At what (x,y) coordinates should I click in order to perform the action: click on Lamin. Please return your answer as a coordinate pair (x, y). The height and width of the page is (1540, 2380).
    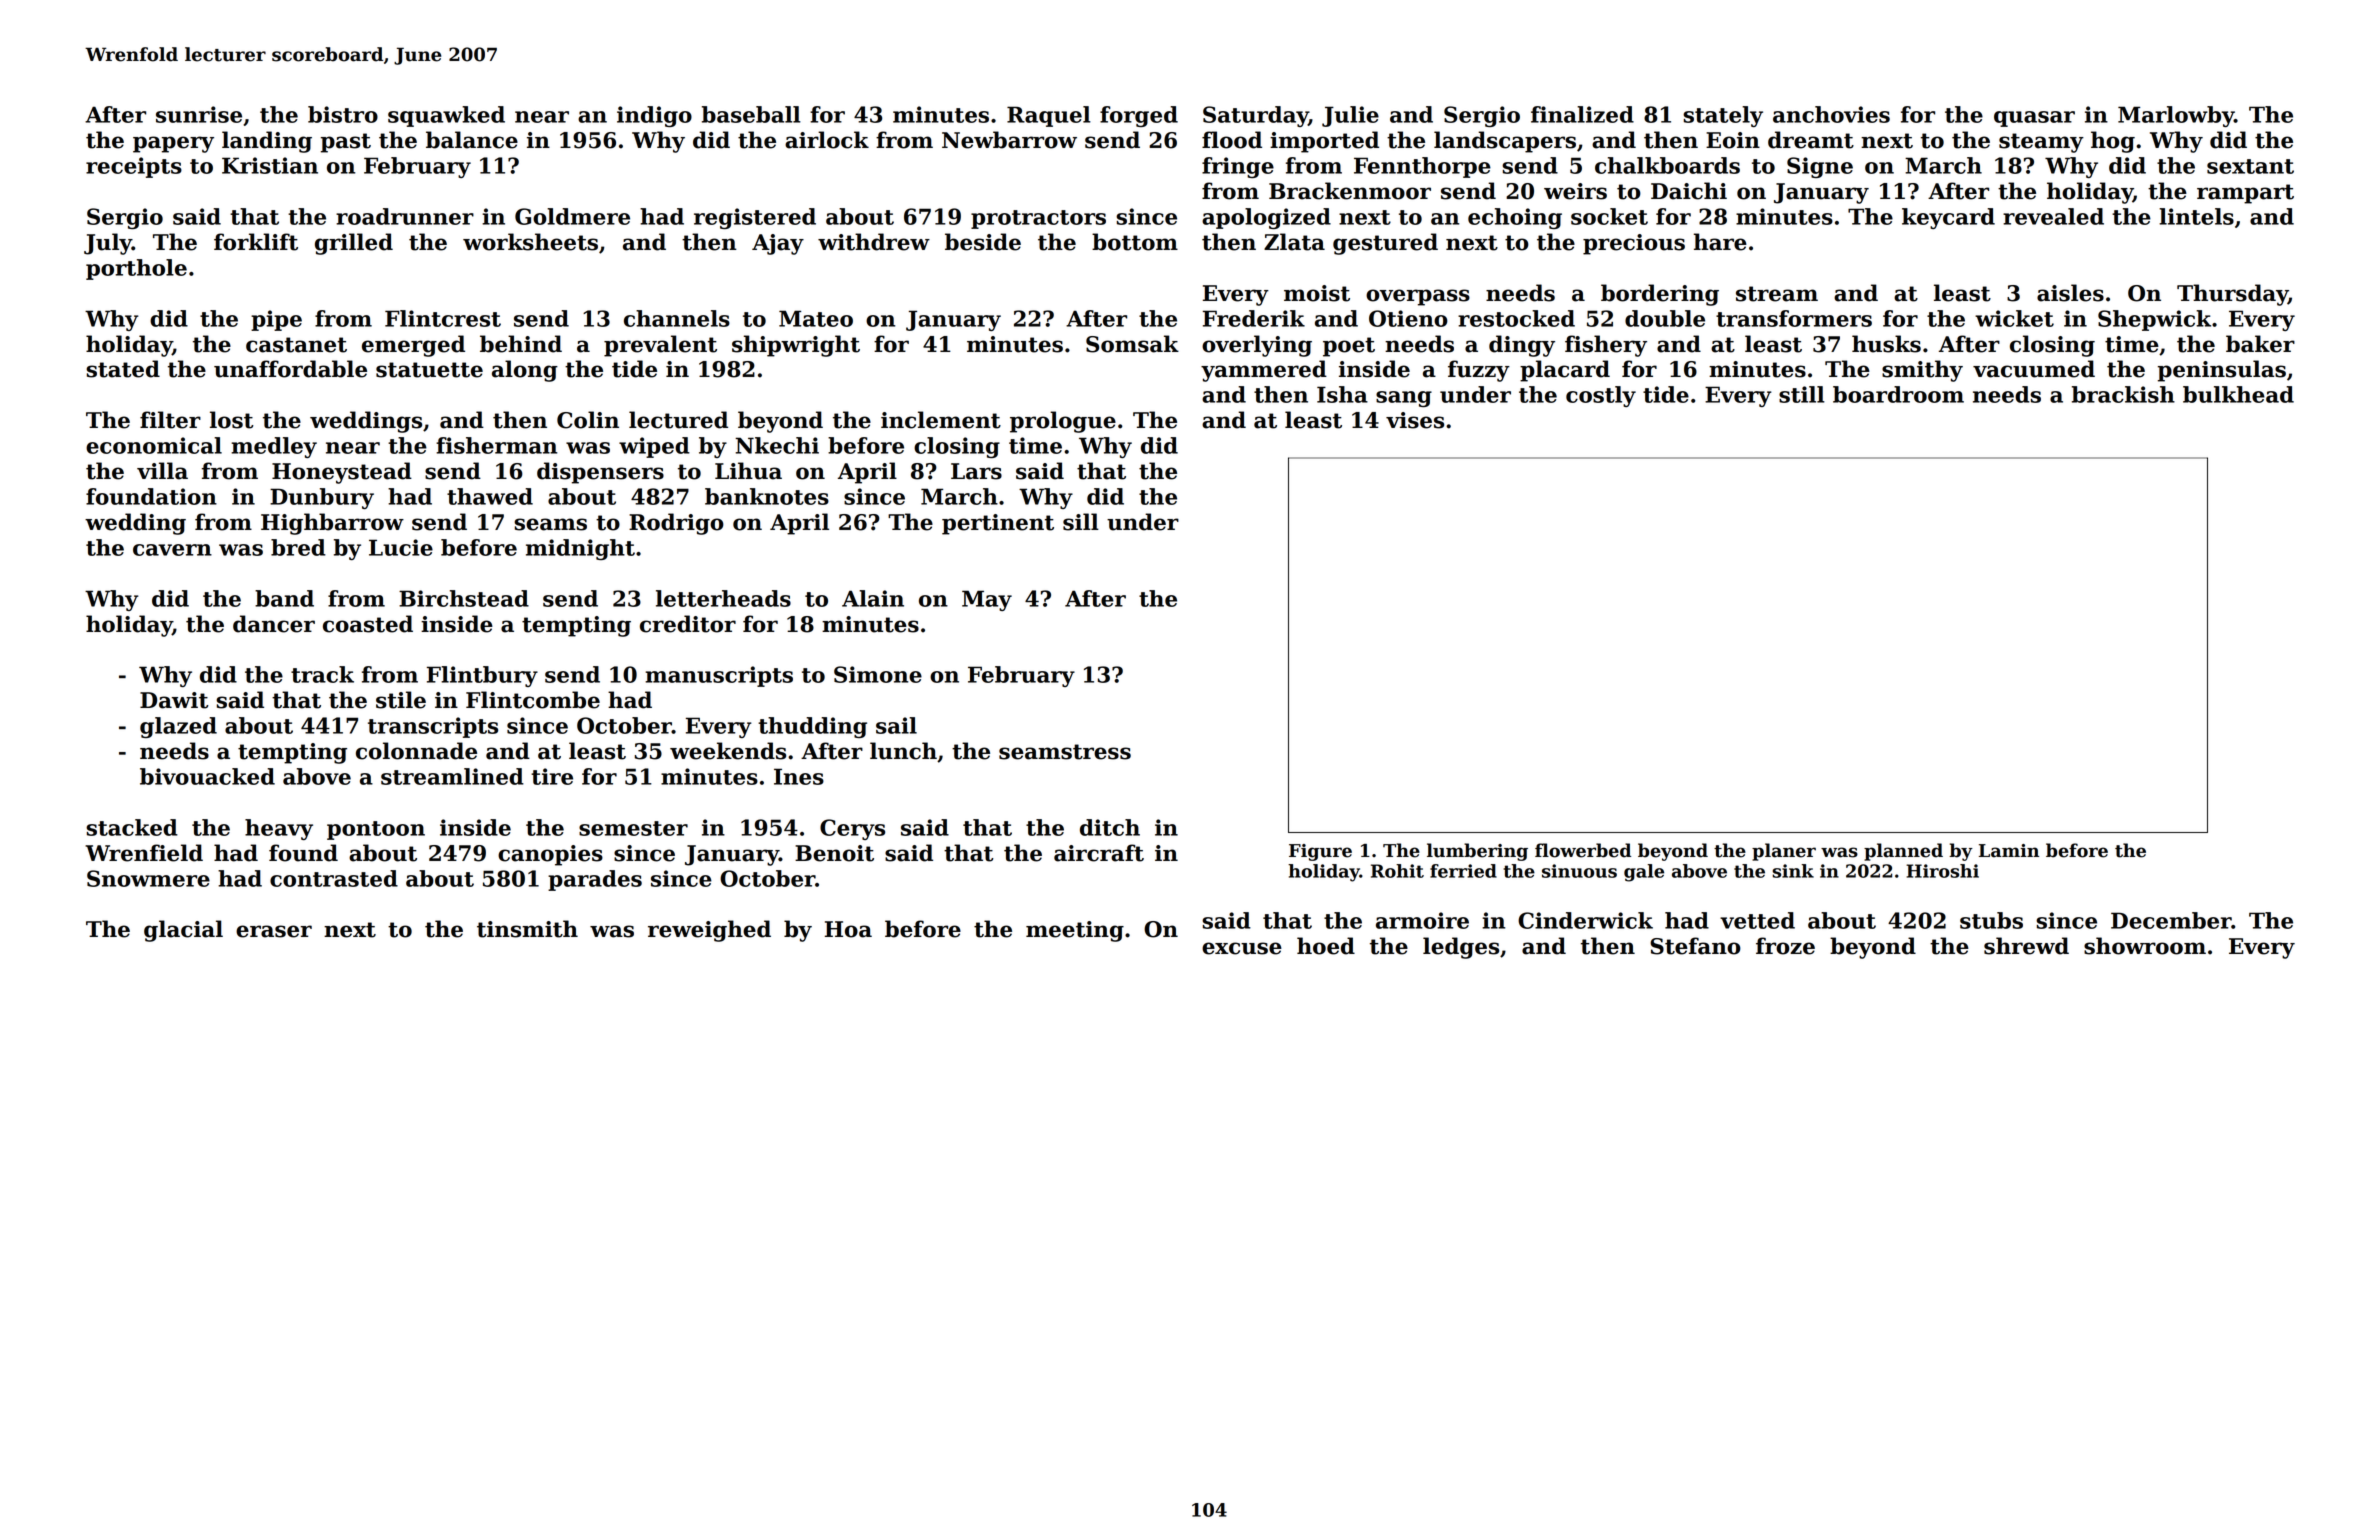
    Looking at the image, I should click on (2009, 851).
